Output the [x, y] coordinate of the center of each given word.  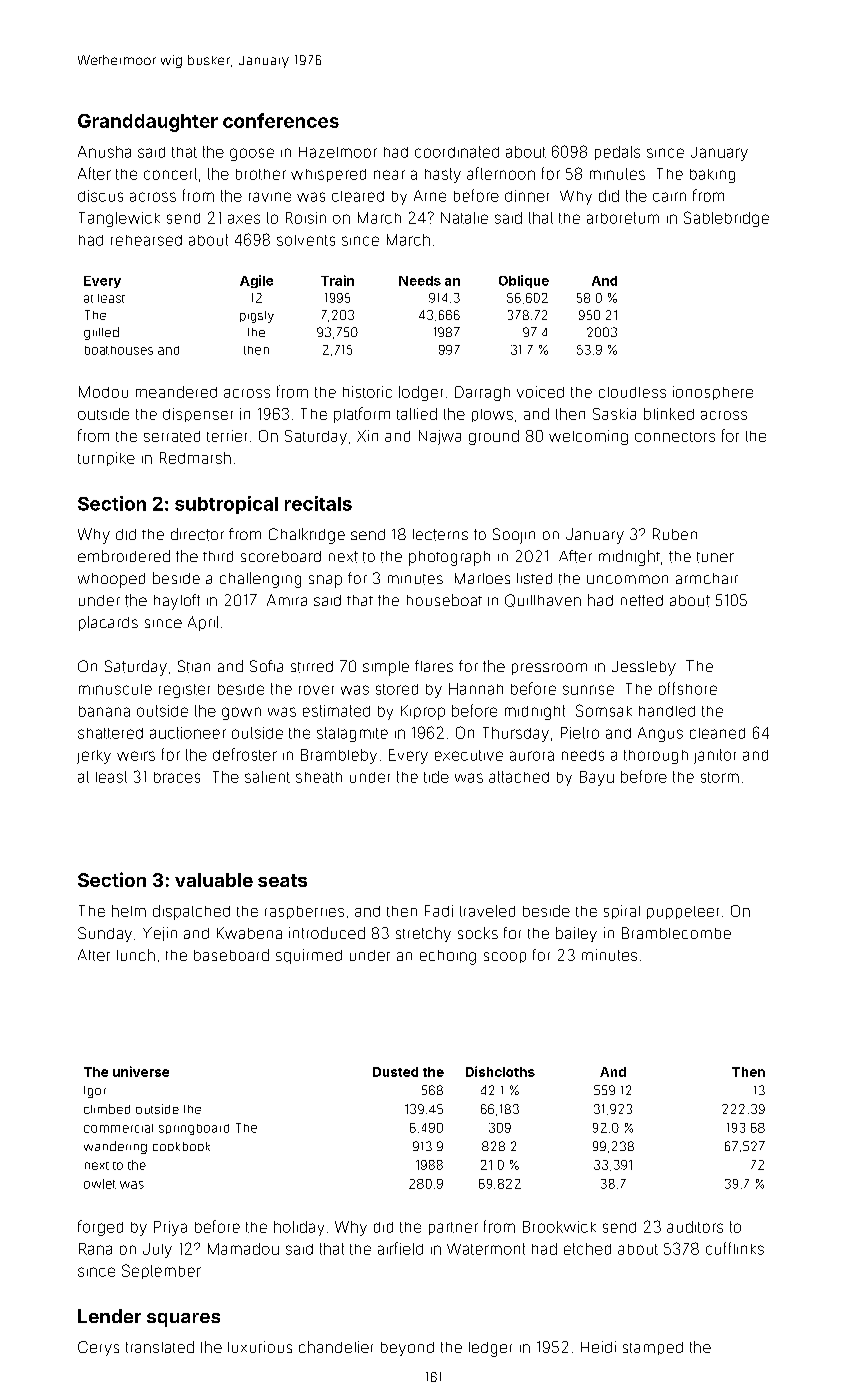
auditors [695, 1227]
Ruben [675, 534]
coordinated [457, 152]
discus [100, 196]
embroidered [124, 556]
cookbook [181, 1146]
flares [434, 666]
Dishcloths [500, 1071]
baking [712, 176]
